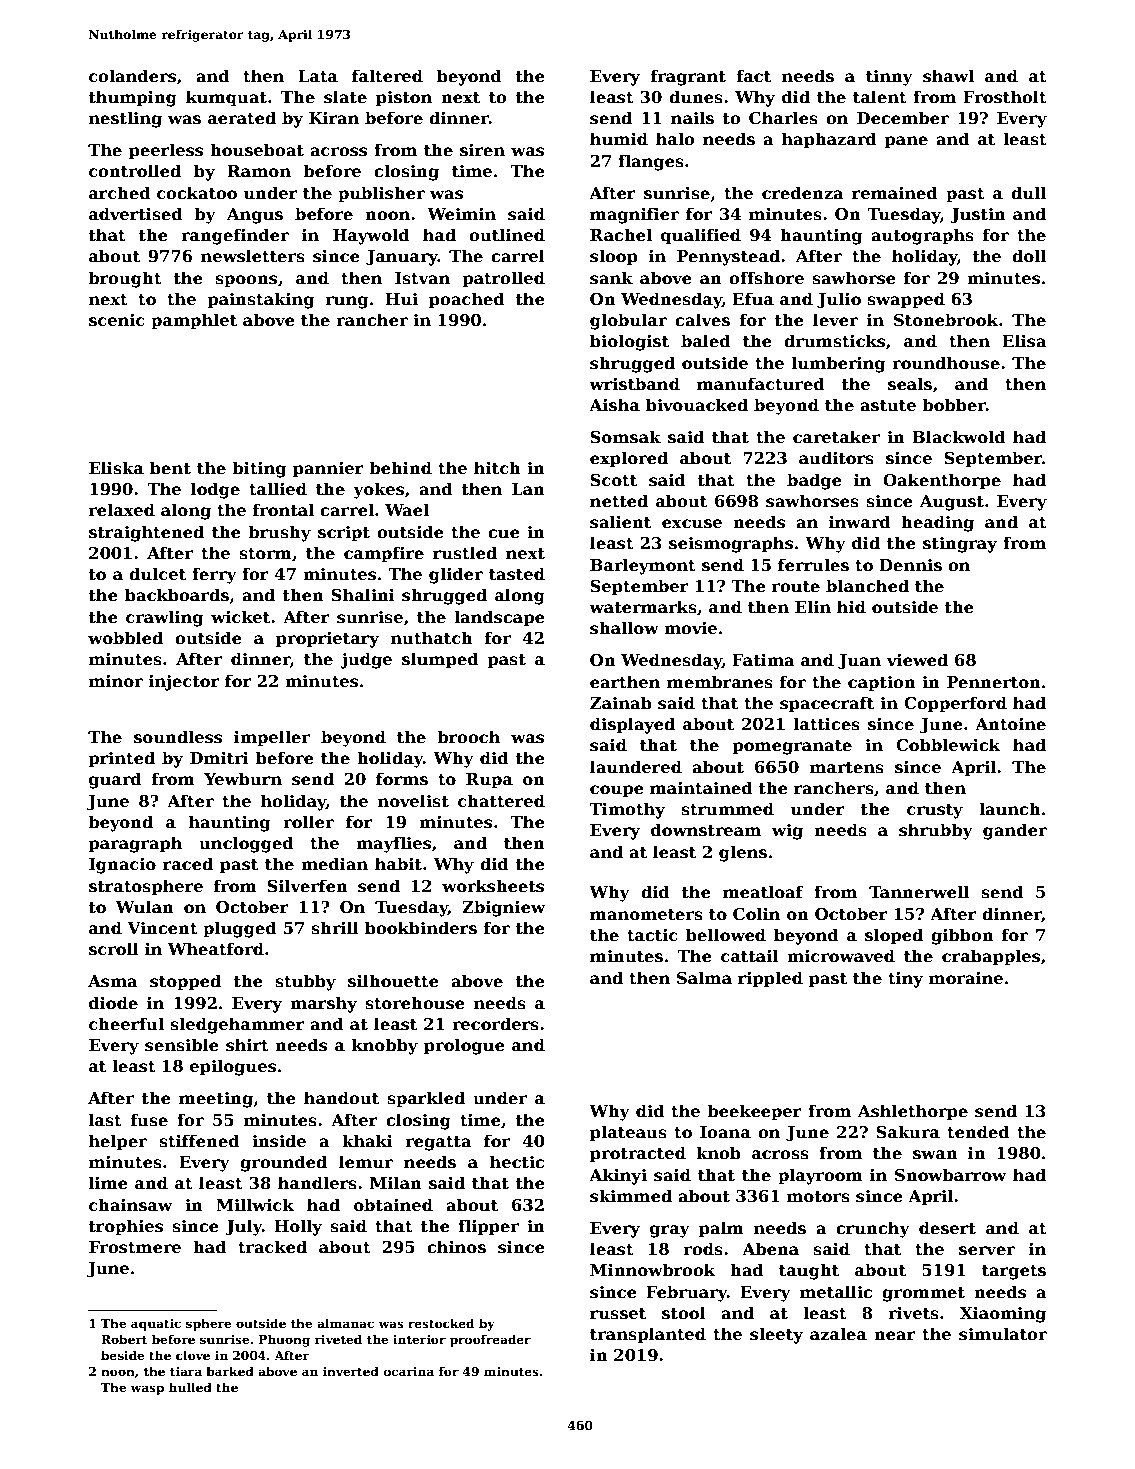 The image size is (1135, 1469). I want to click on brought, so click(125, 279).
